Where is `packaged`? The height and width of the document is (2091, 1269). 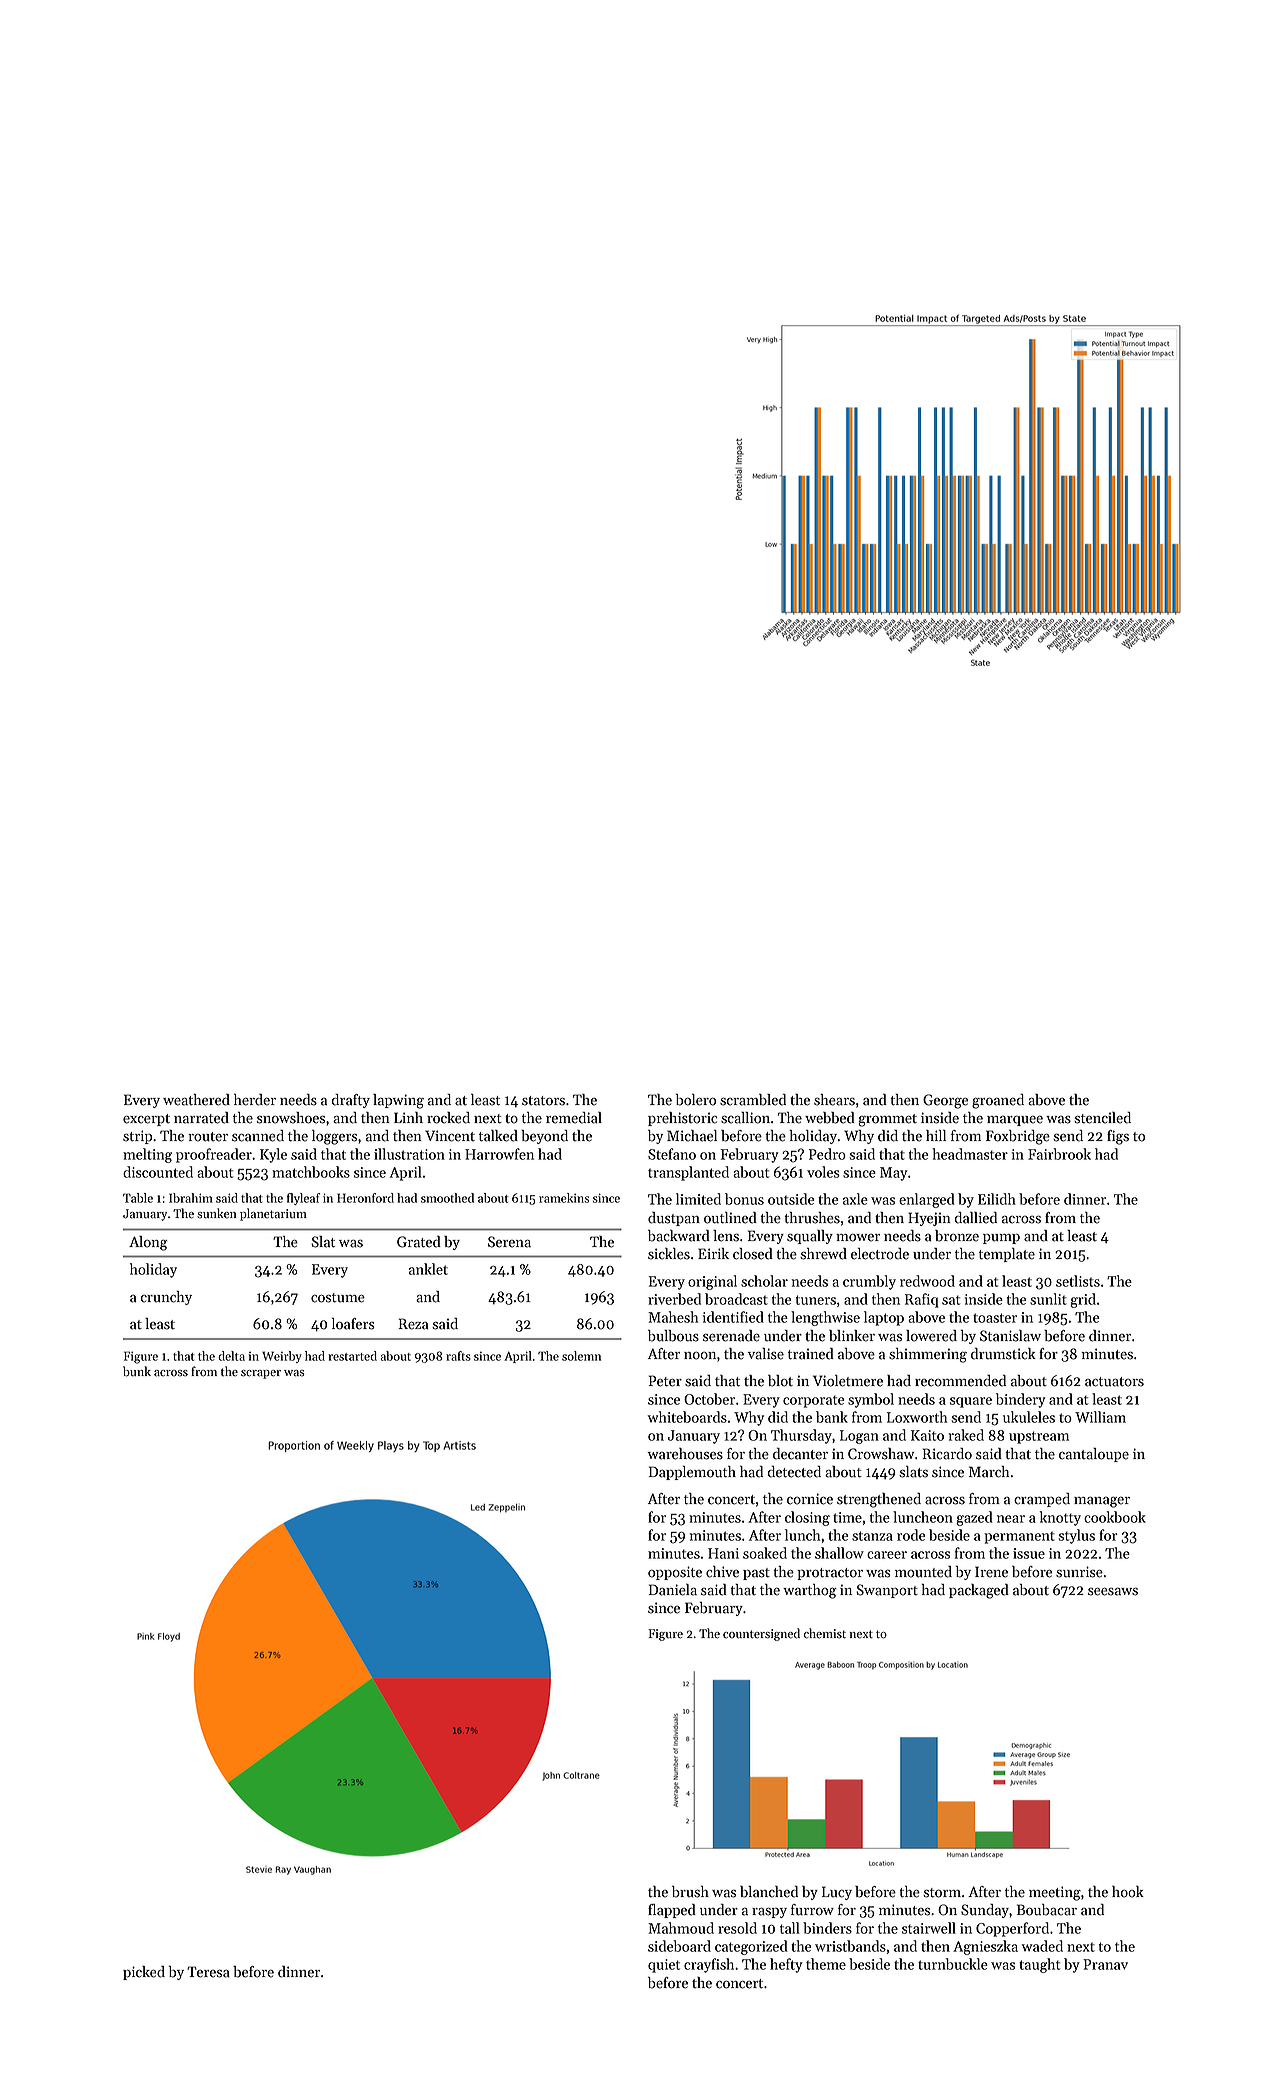 packaged is located at coordinates (979, 1591).
